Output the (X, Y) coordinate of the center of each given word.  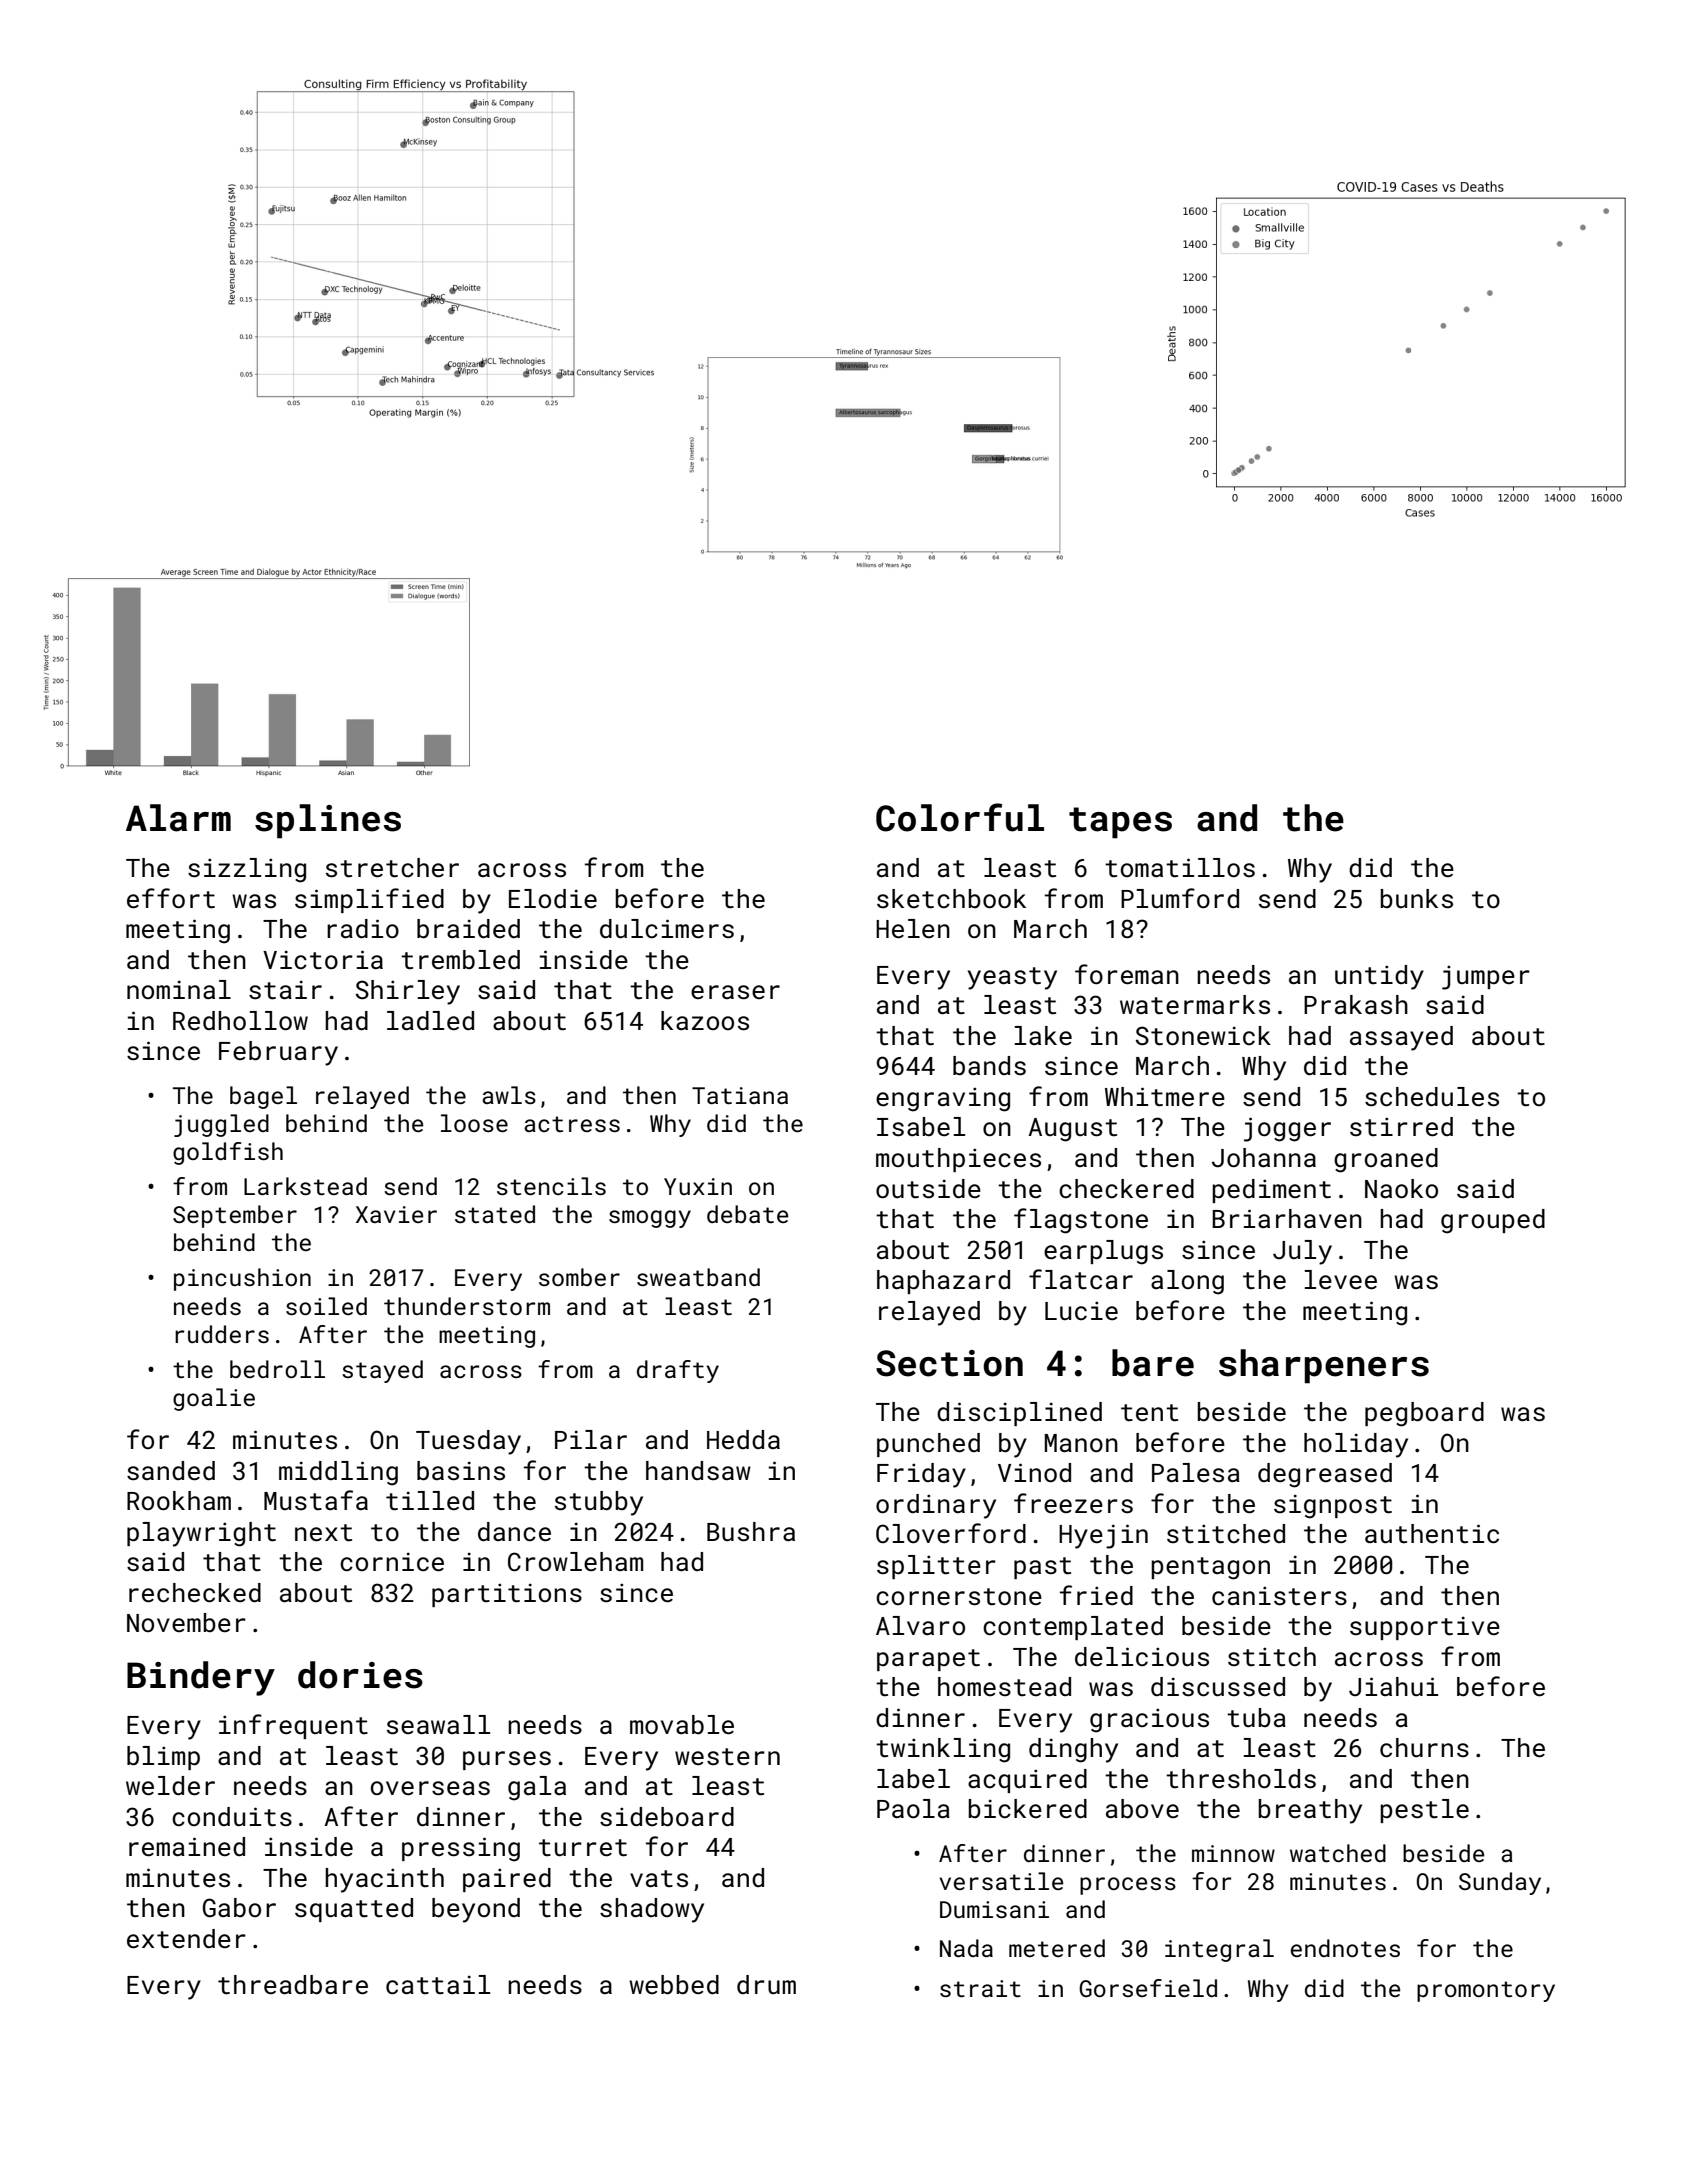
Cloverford (951, 1533)
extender (186, 1939)
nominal (179, 989)
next (323, 1533)
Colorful (960, 817)
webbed (674, 1985)
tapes (1120, 823)
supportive (1425, 1628)
